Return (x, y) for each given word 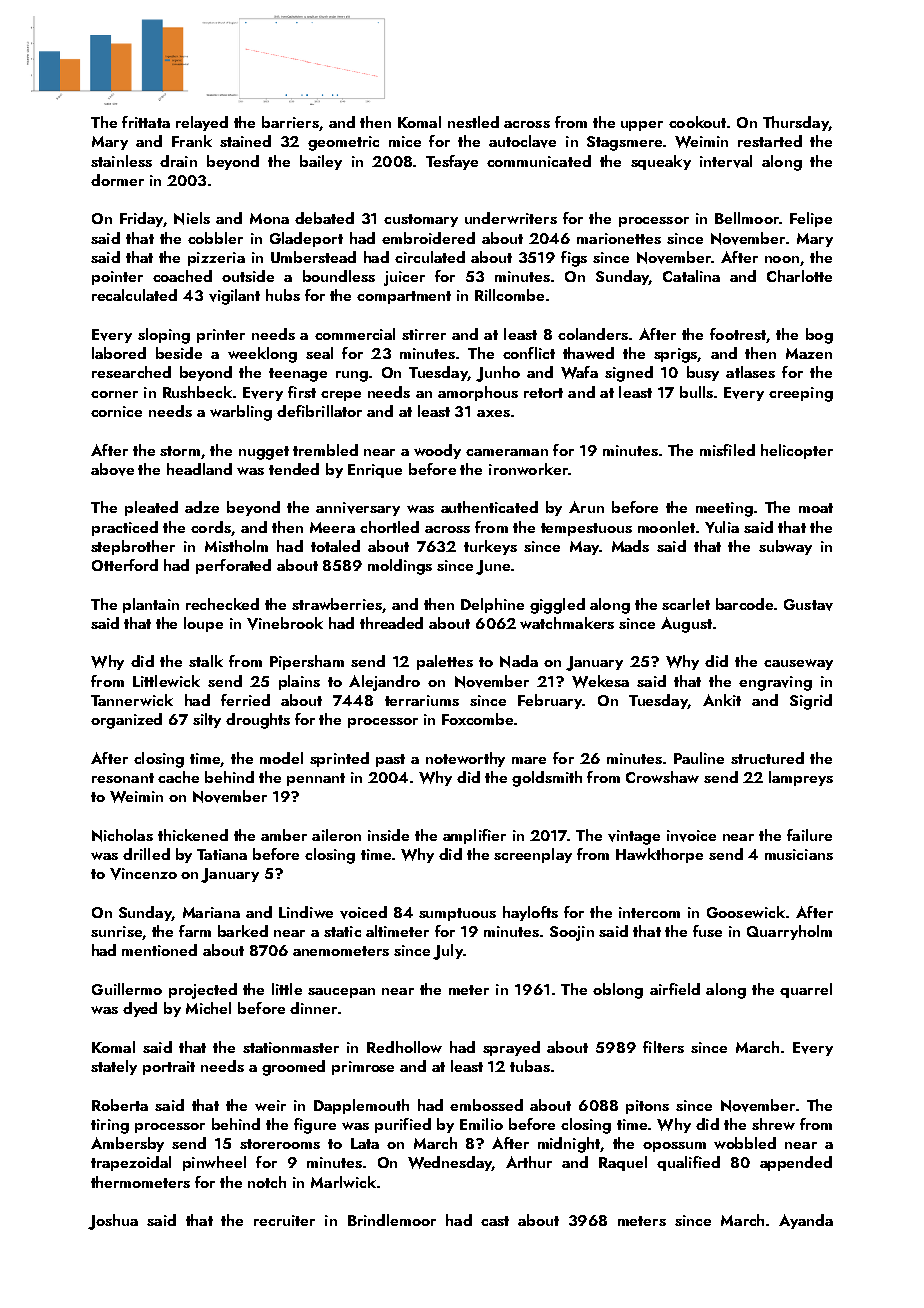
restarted (770, 141)
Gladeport (306, 239)
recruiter (284, 1220)
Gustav (808, 605)
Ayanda (806, 1221)
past (390, 760)
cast (495, 1221)
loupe (203, 624)
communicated (539, 161)
